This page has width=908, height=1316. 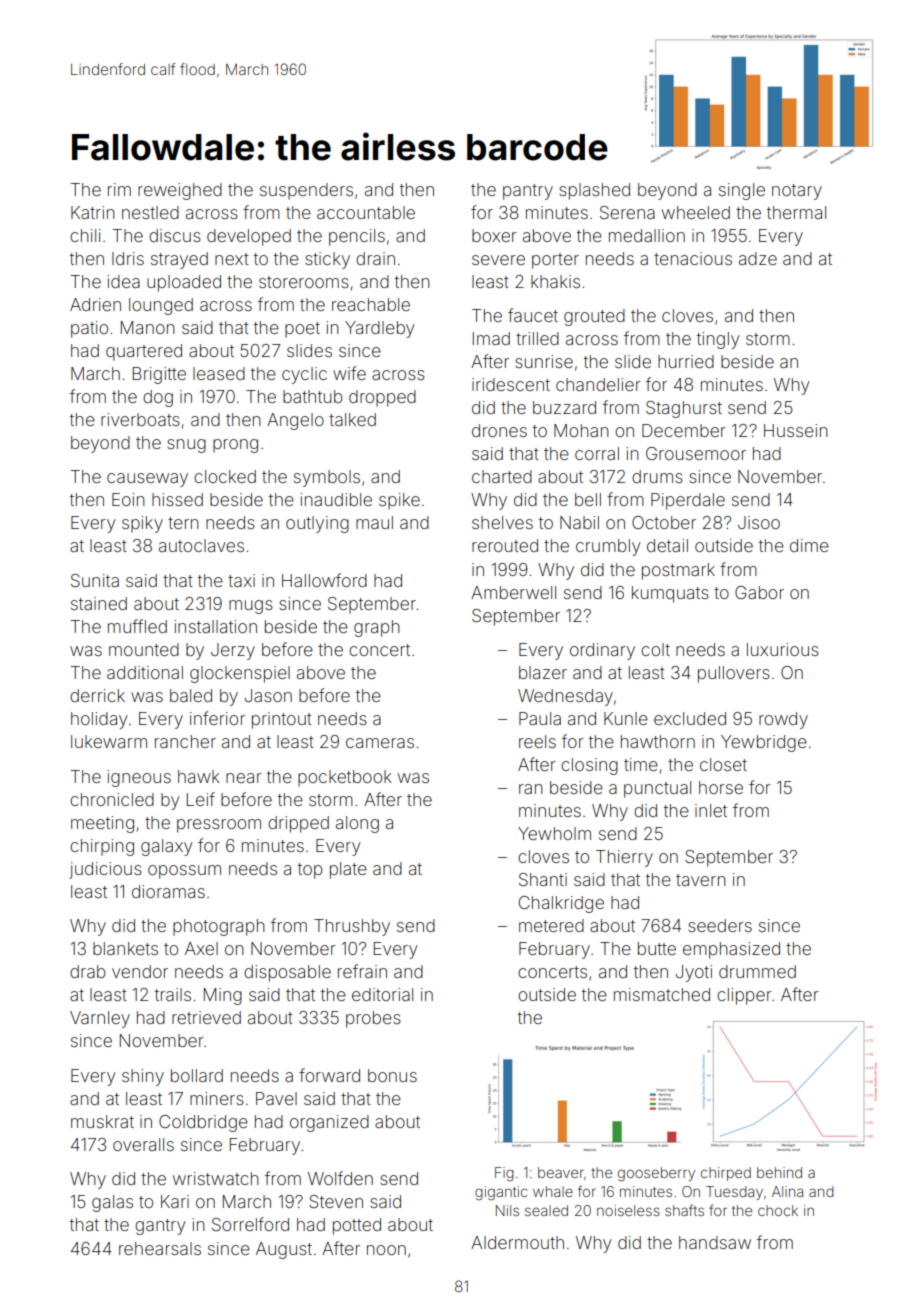 What do you see at coordinates (796, 212) in the page?
I see `thermal` at bounding box center [796, 212].
